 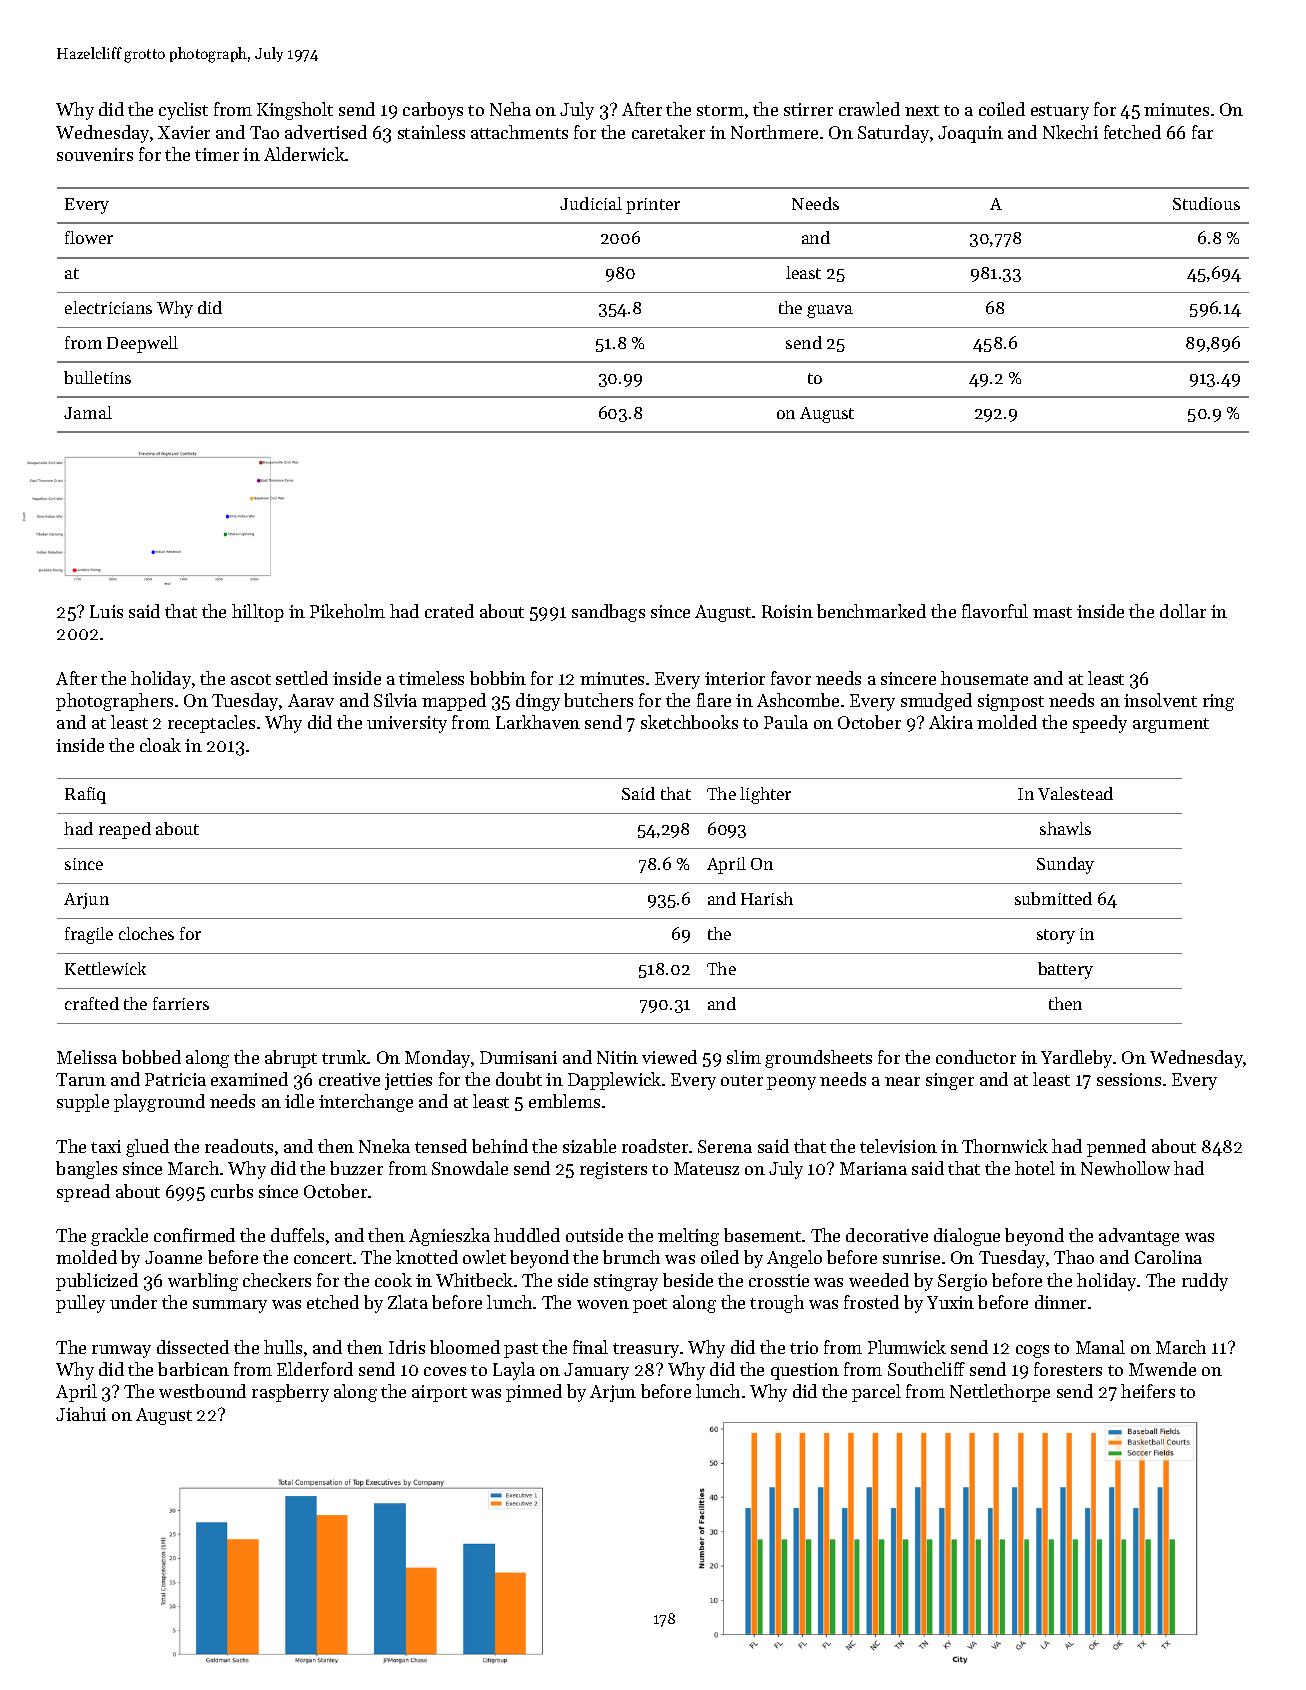 What do you see at coordinates (1070, 132) in the document?
I see `Nkechi` at bounding box center [1070, 132].
